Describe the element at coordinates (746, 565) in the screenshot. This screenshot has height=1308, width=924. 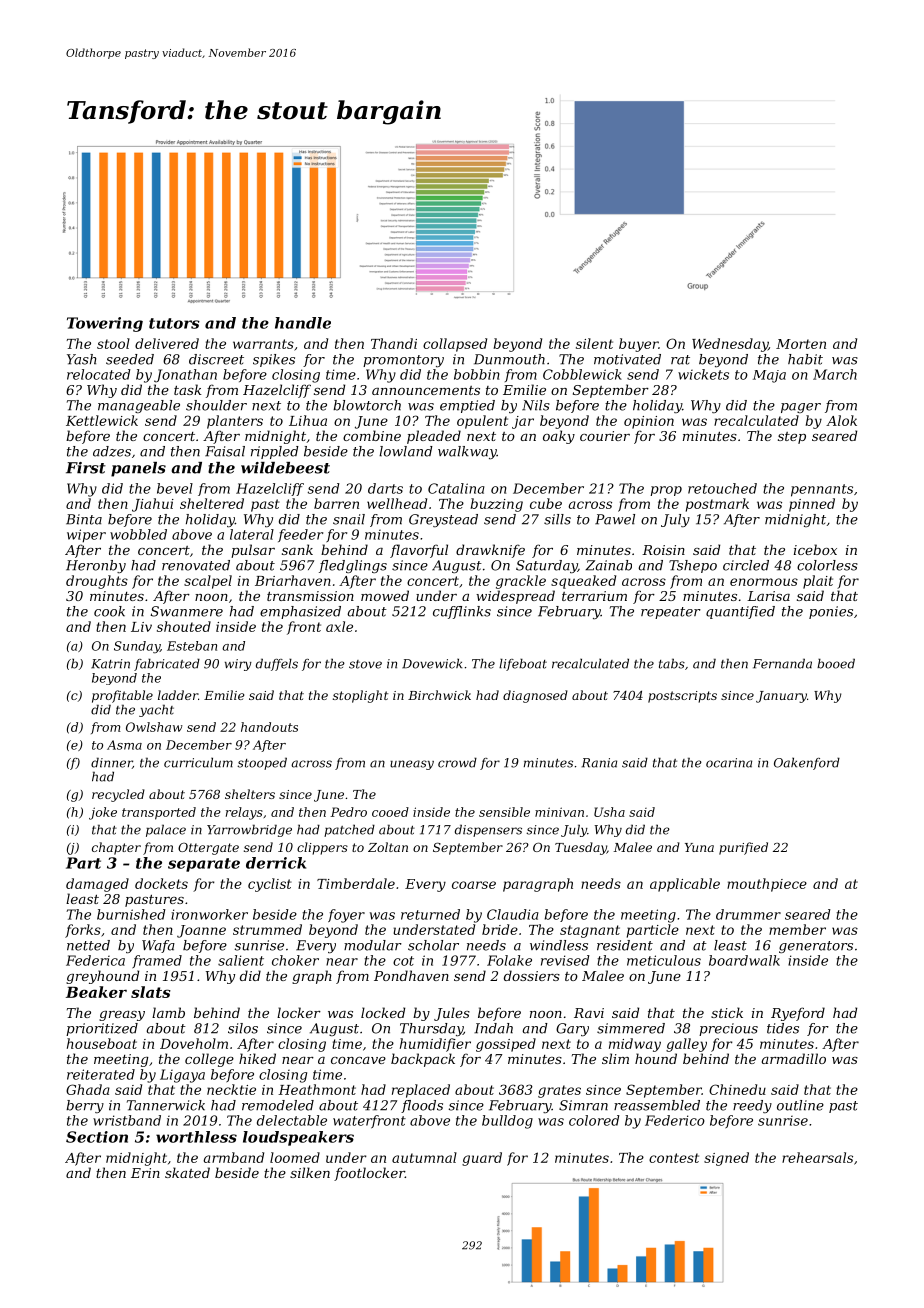
I see `circled` at that location.
